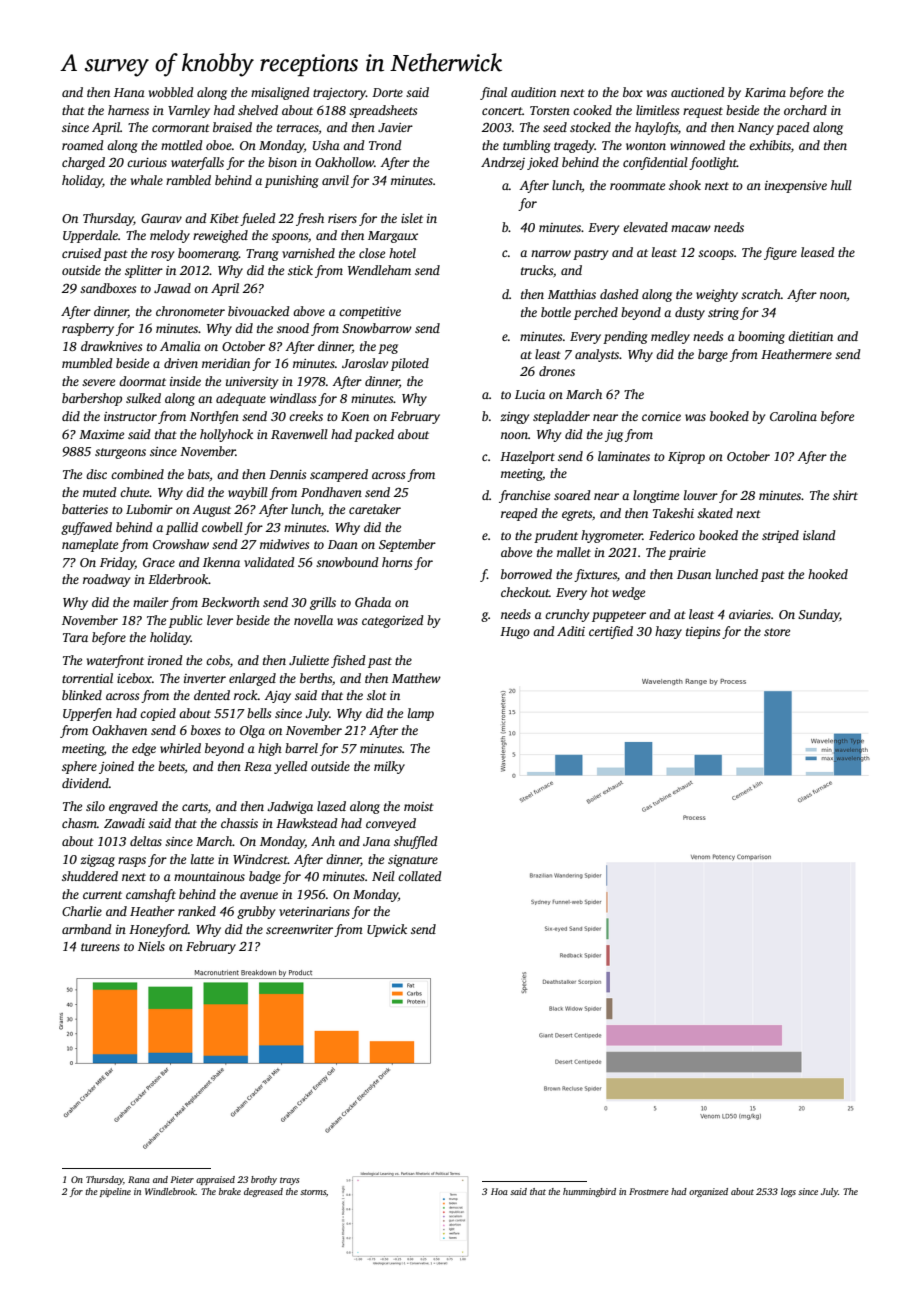  What do you see at coordinates (387, 930) in the page?
I see `Upwick` at bounding box center [387, 930].
